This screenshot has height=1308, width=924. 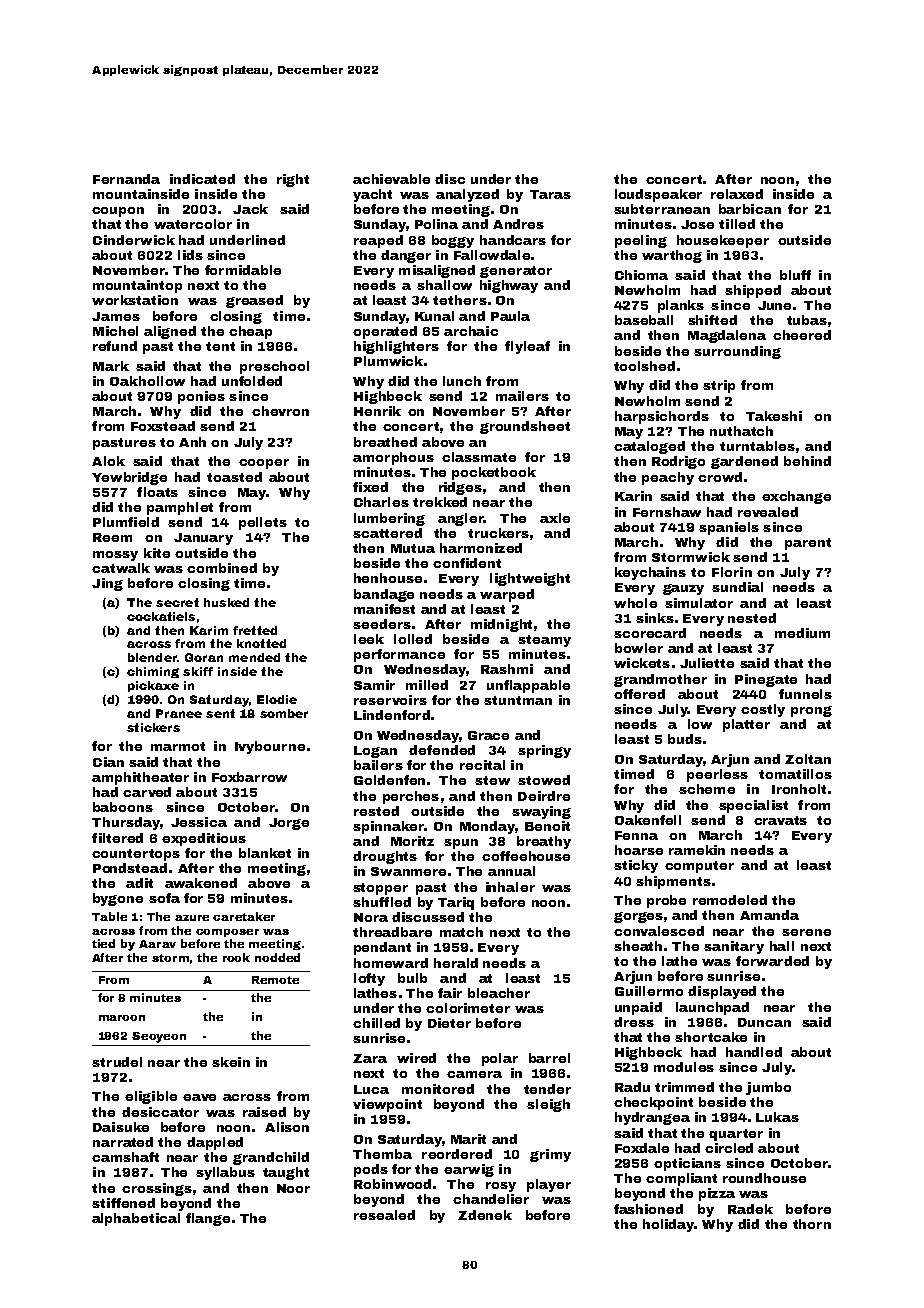 I want to click on Polina, so click(x=436, y=224).
